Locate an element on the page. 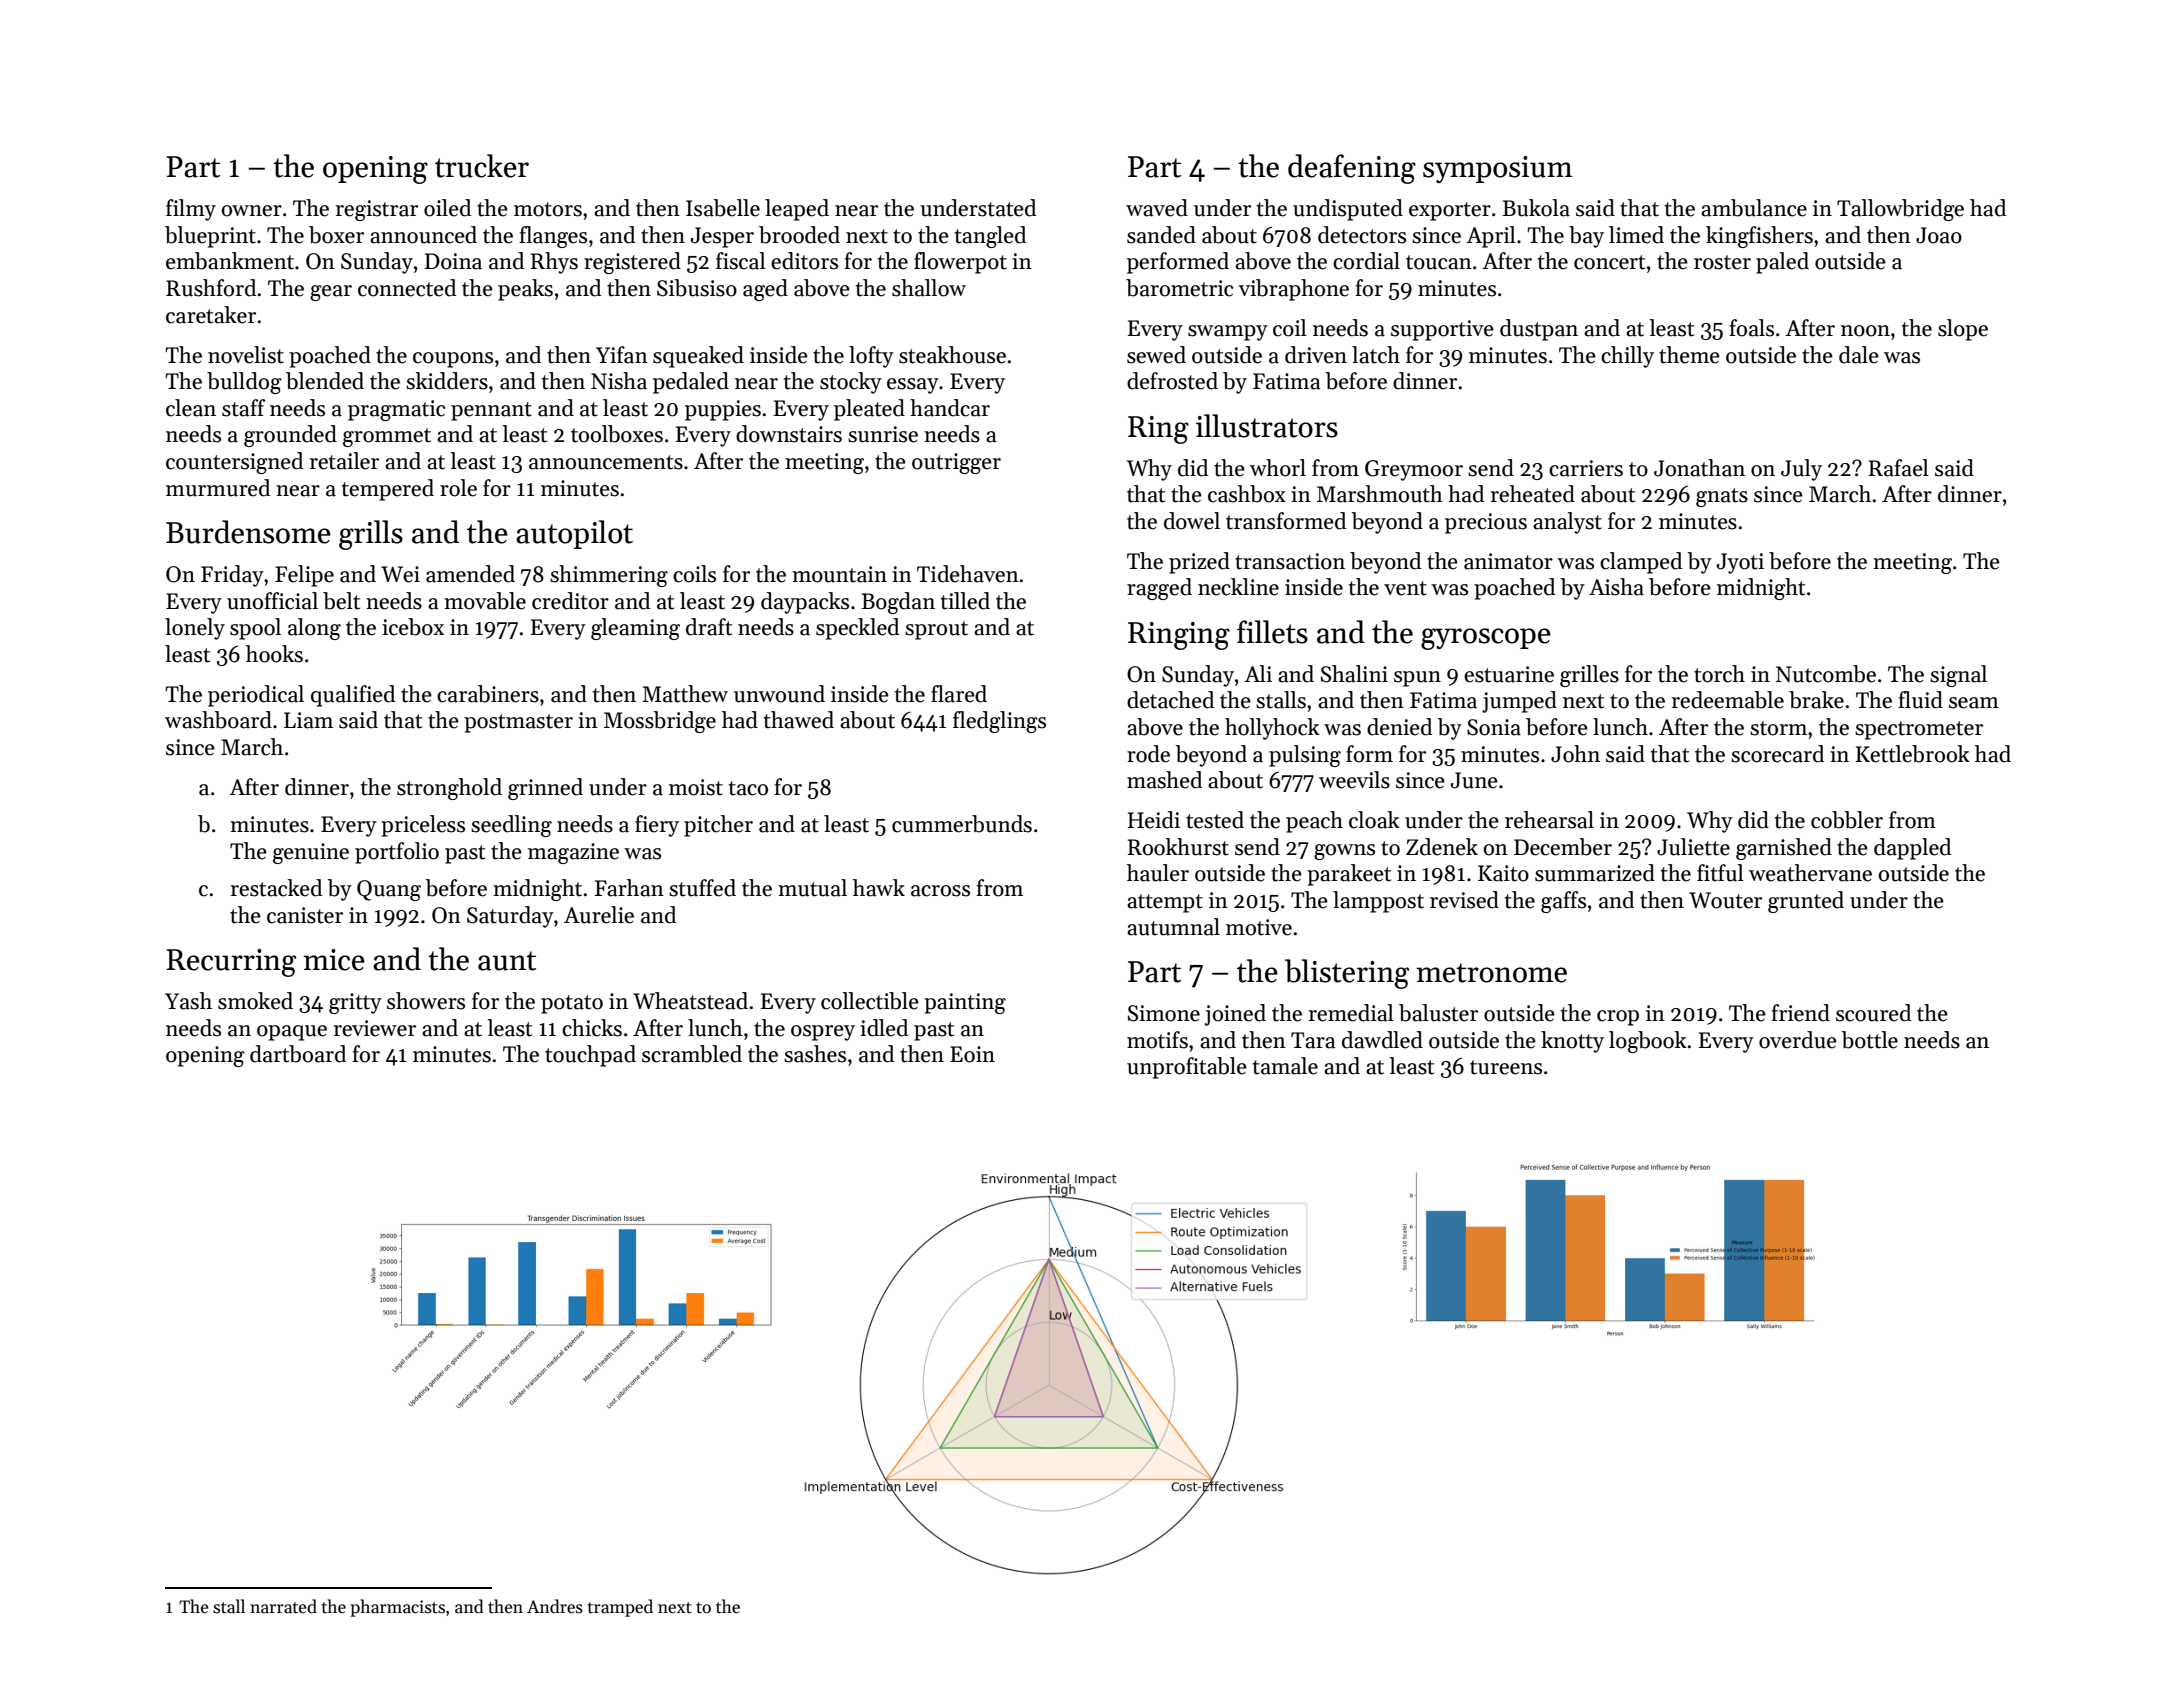 Image resolution: width=2178 pixels, height=1683 pixels. Tallowbridge is located at coordinates (1900, 210).
